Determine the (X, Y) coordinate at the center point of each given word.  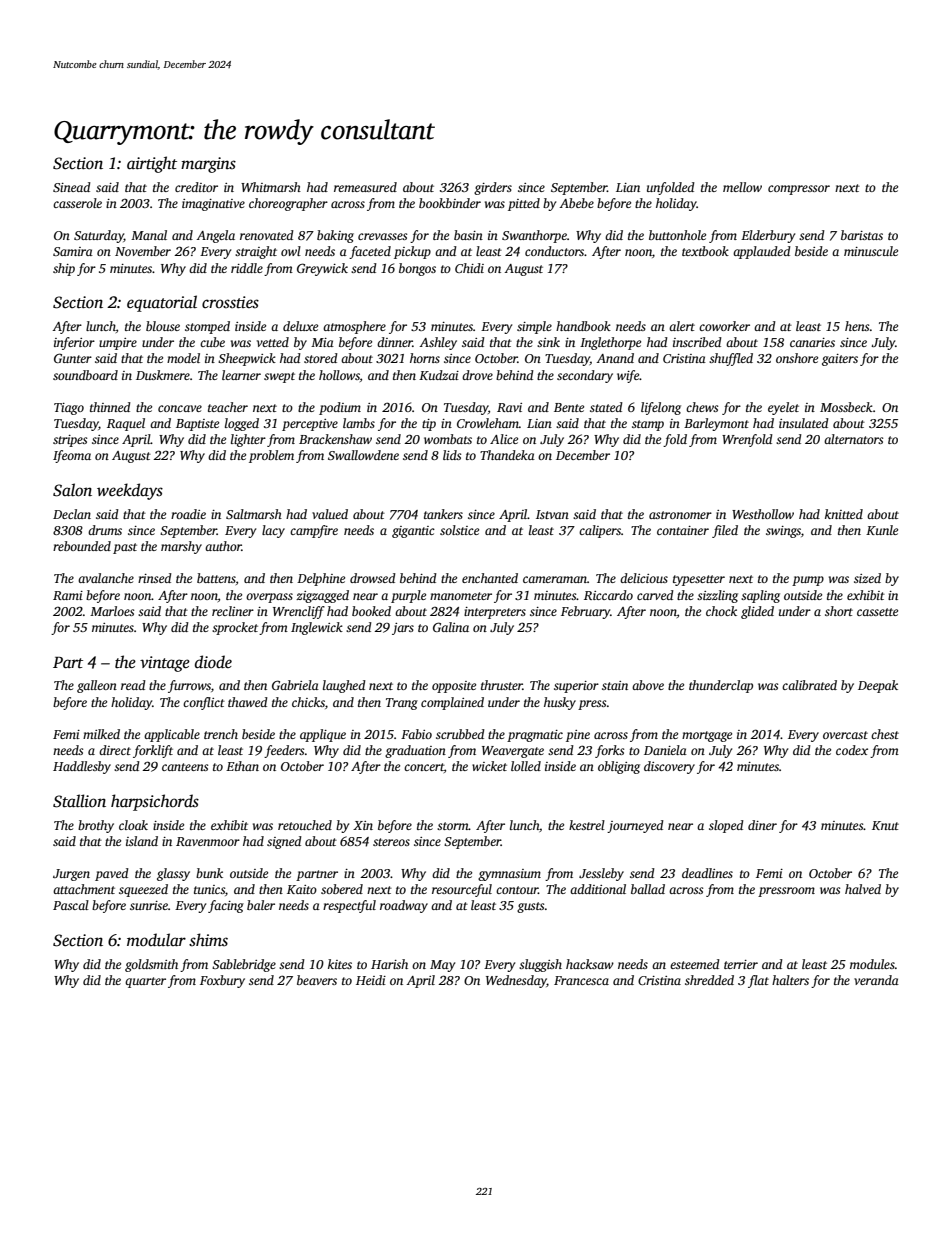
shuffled (731, 359)
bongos (417, 269)
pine (578, 736)
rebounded (82, 546)
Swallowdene (363, 455)
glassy (173, 874)
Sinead (72, 187)
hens (857, 326)
